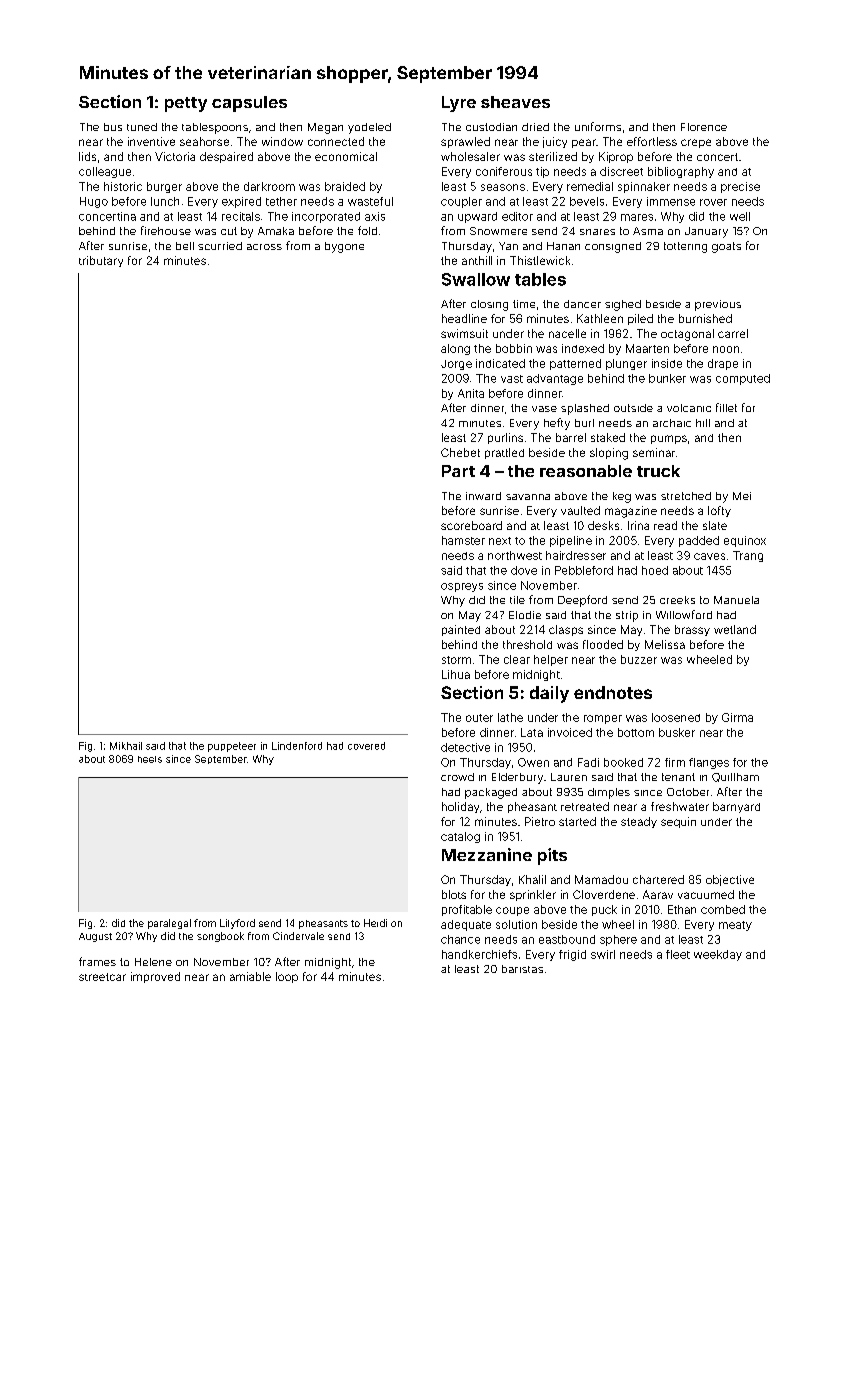  Describe the element at coordinates (95, 937) in the screenshot. I see `August` at that location.
